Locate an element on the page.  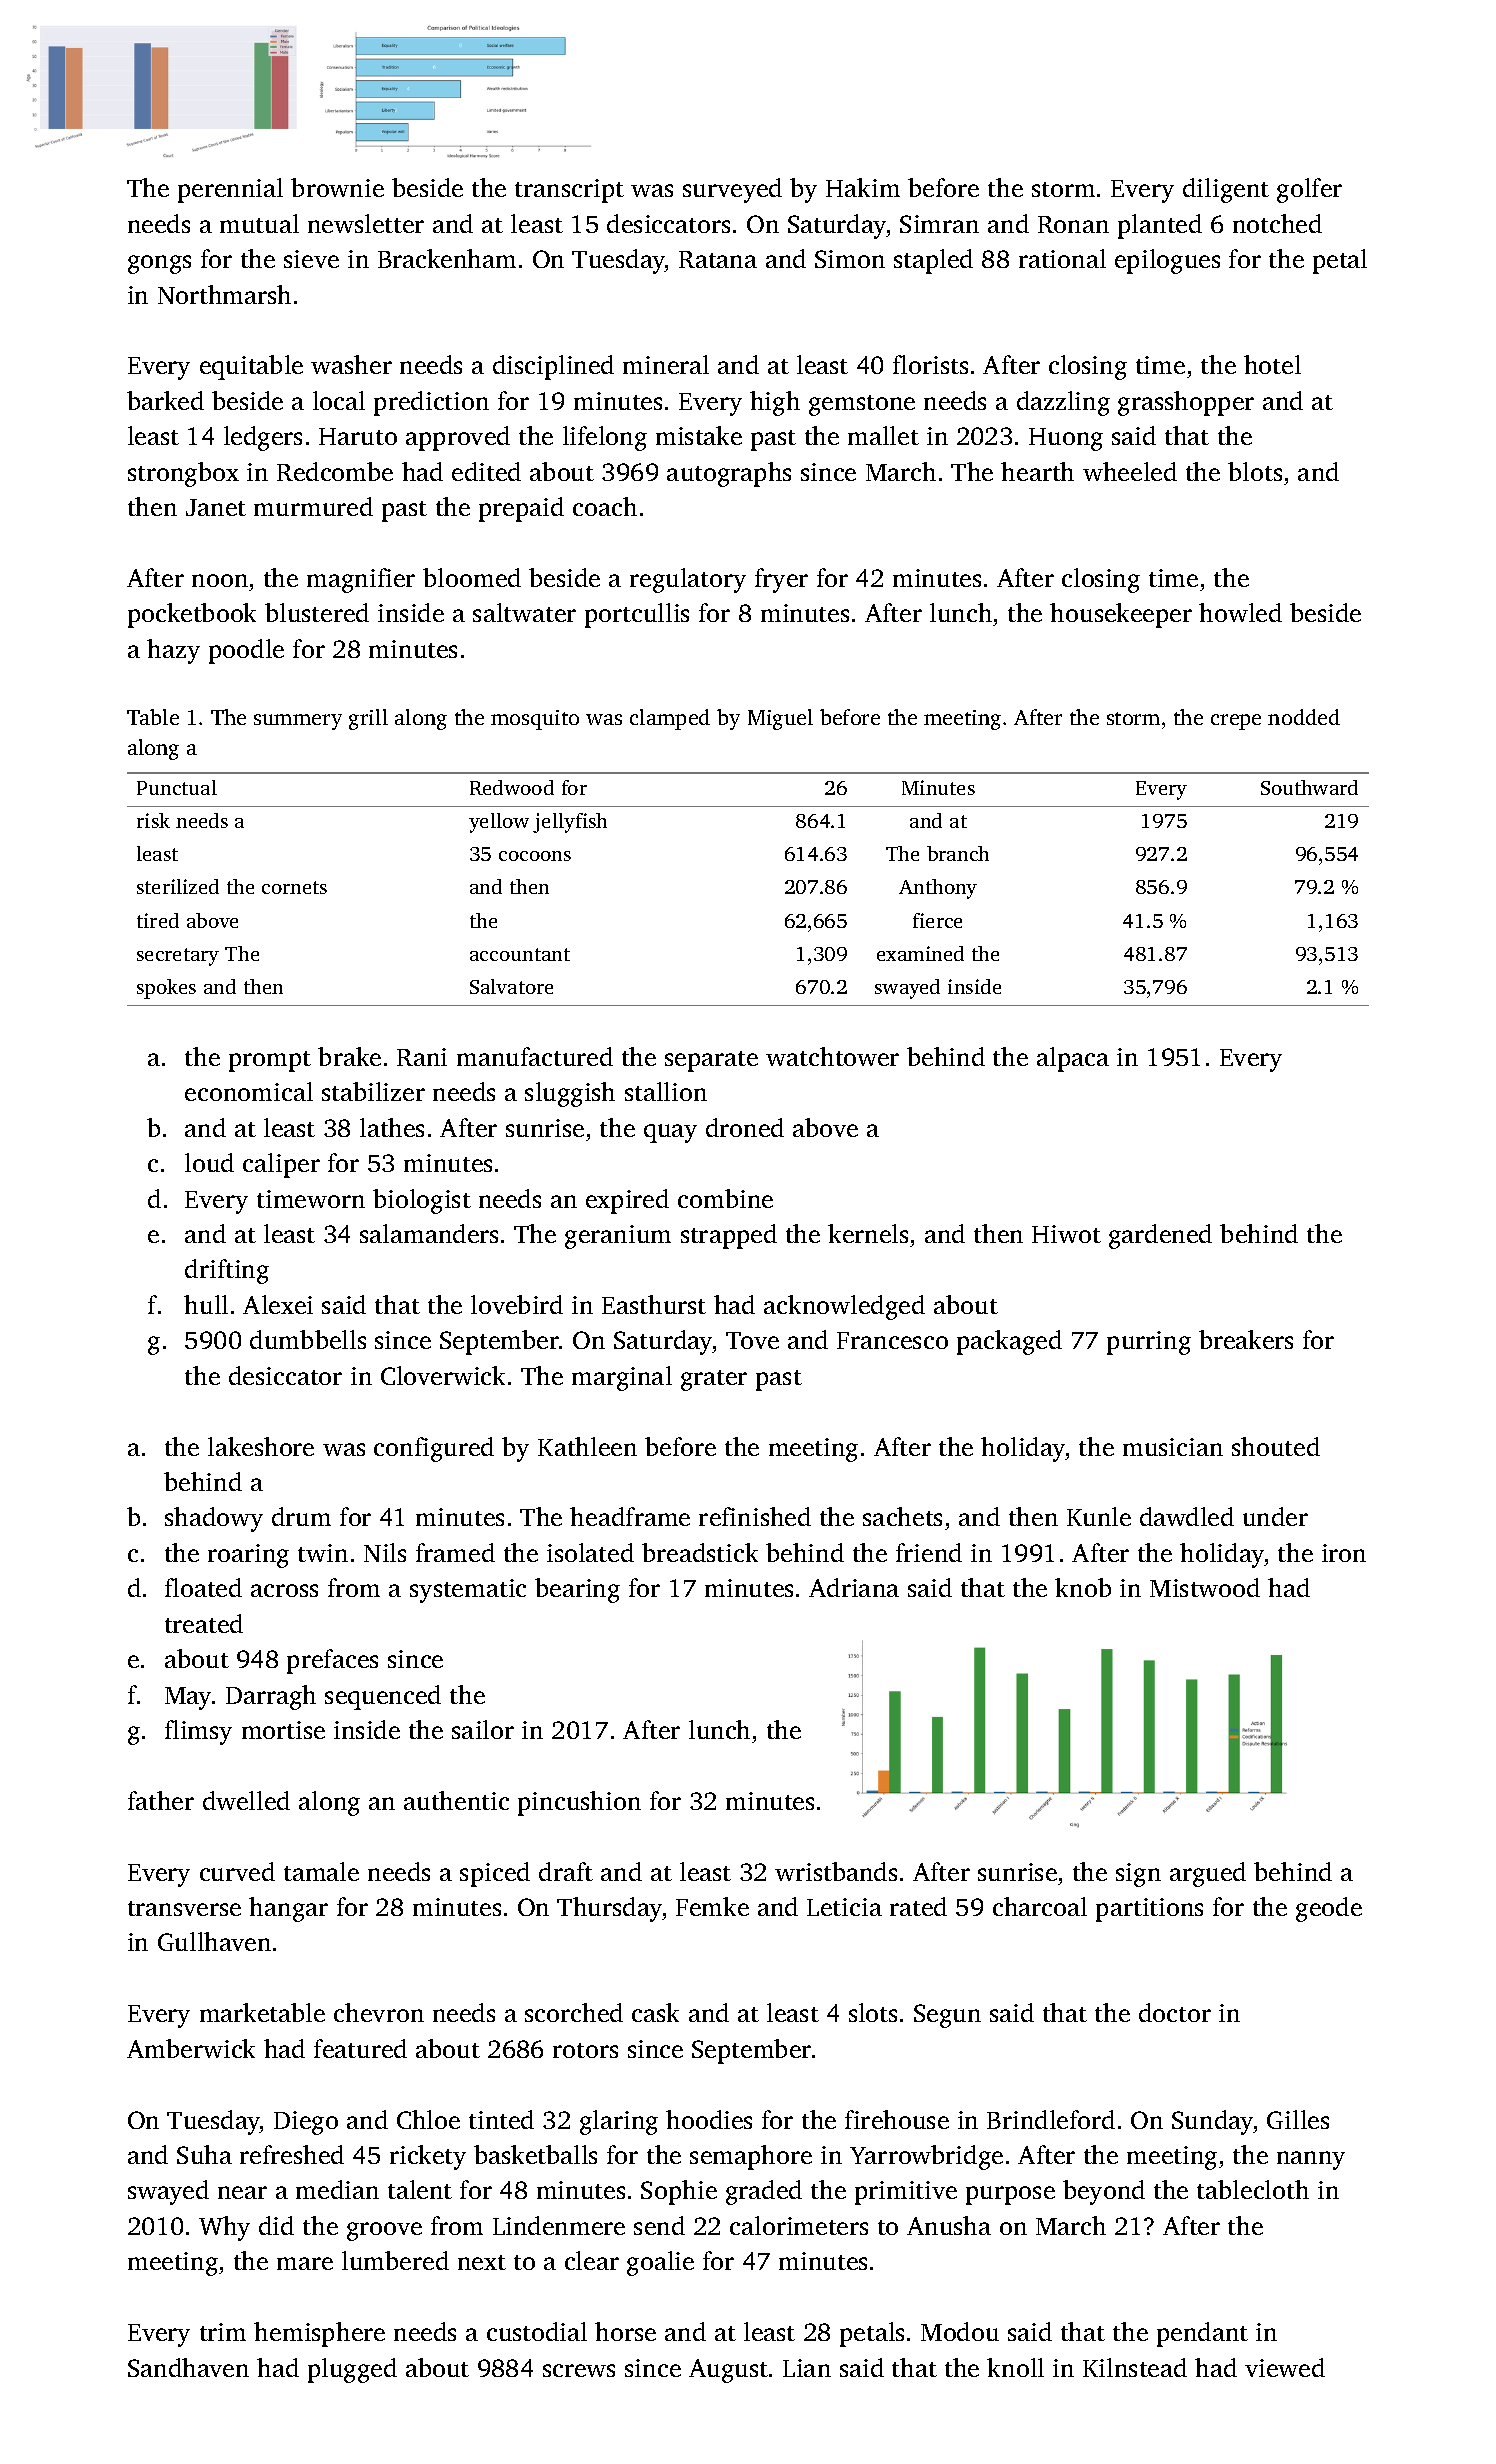
plugged is located at coordinates (352, 2370).
